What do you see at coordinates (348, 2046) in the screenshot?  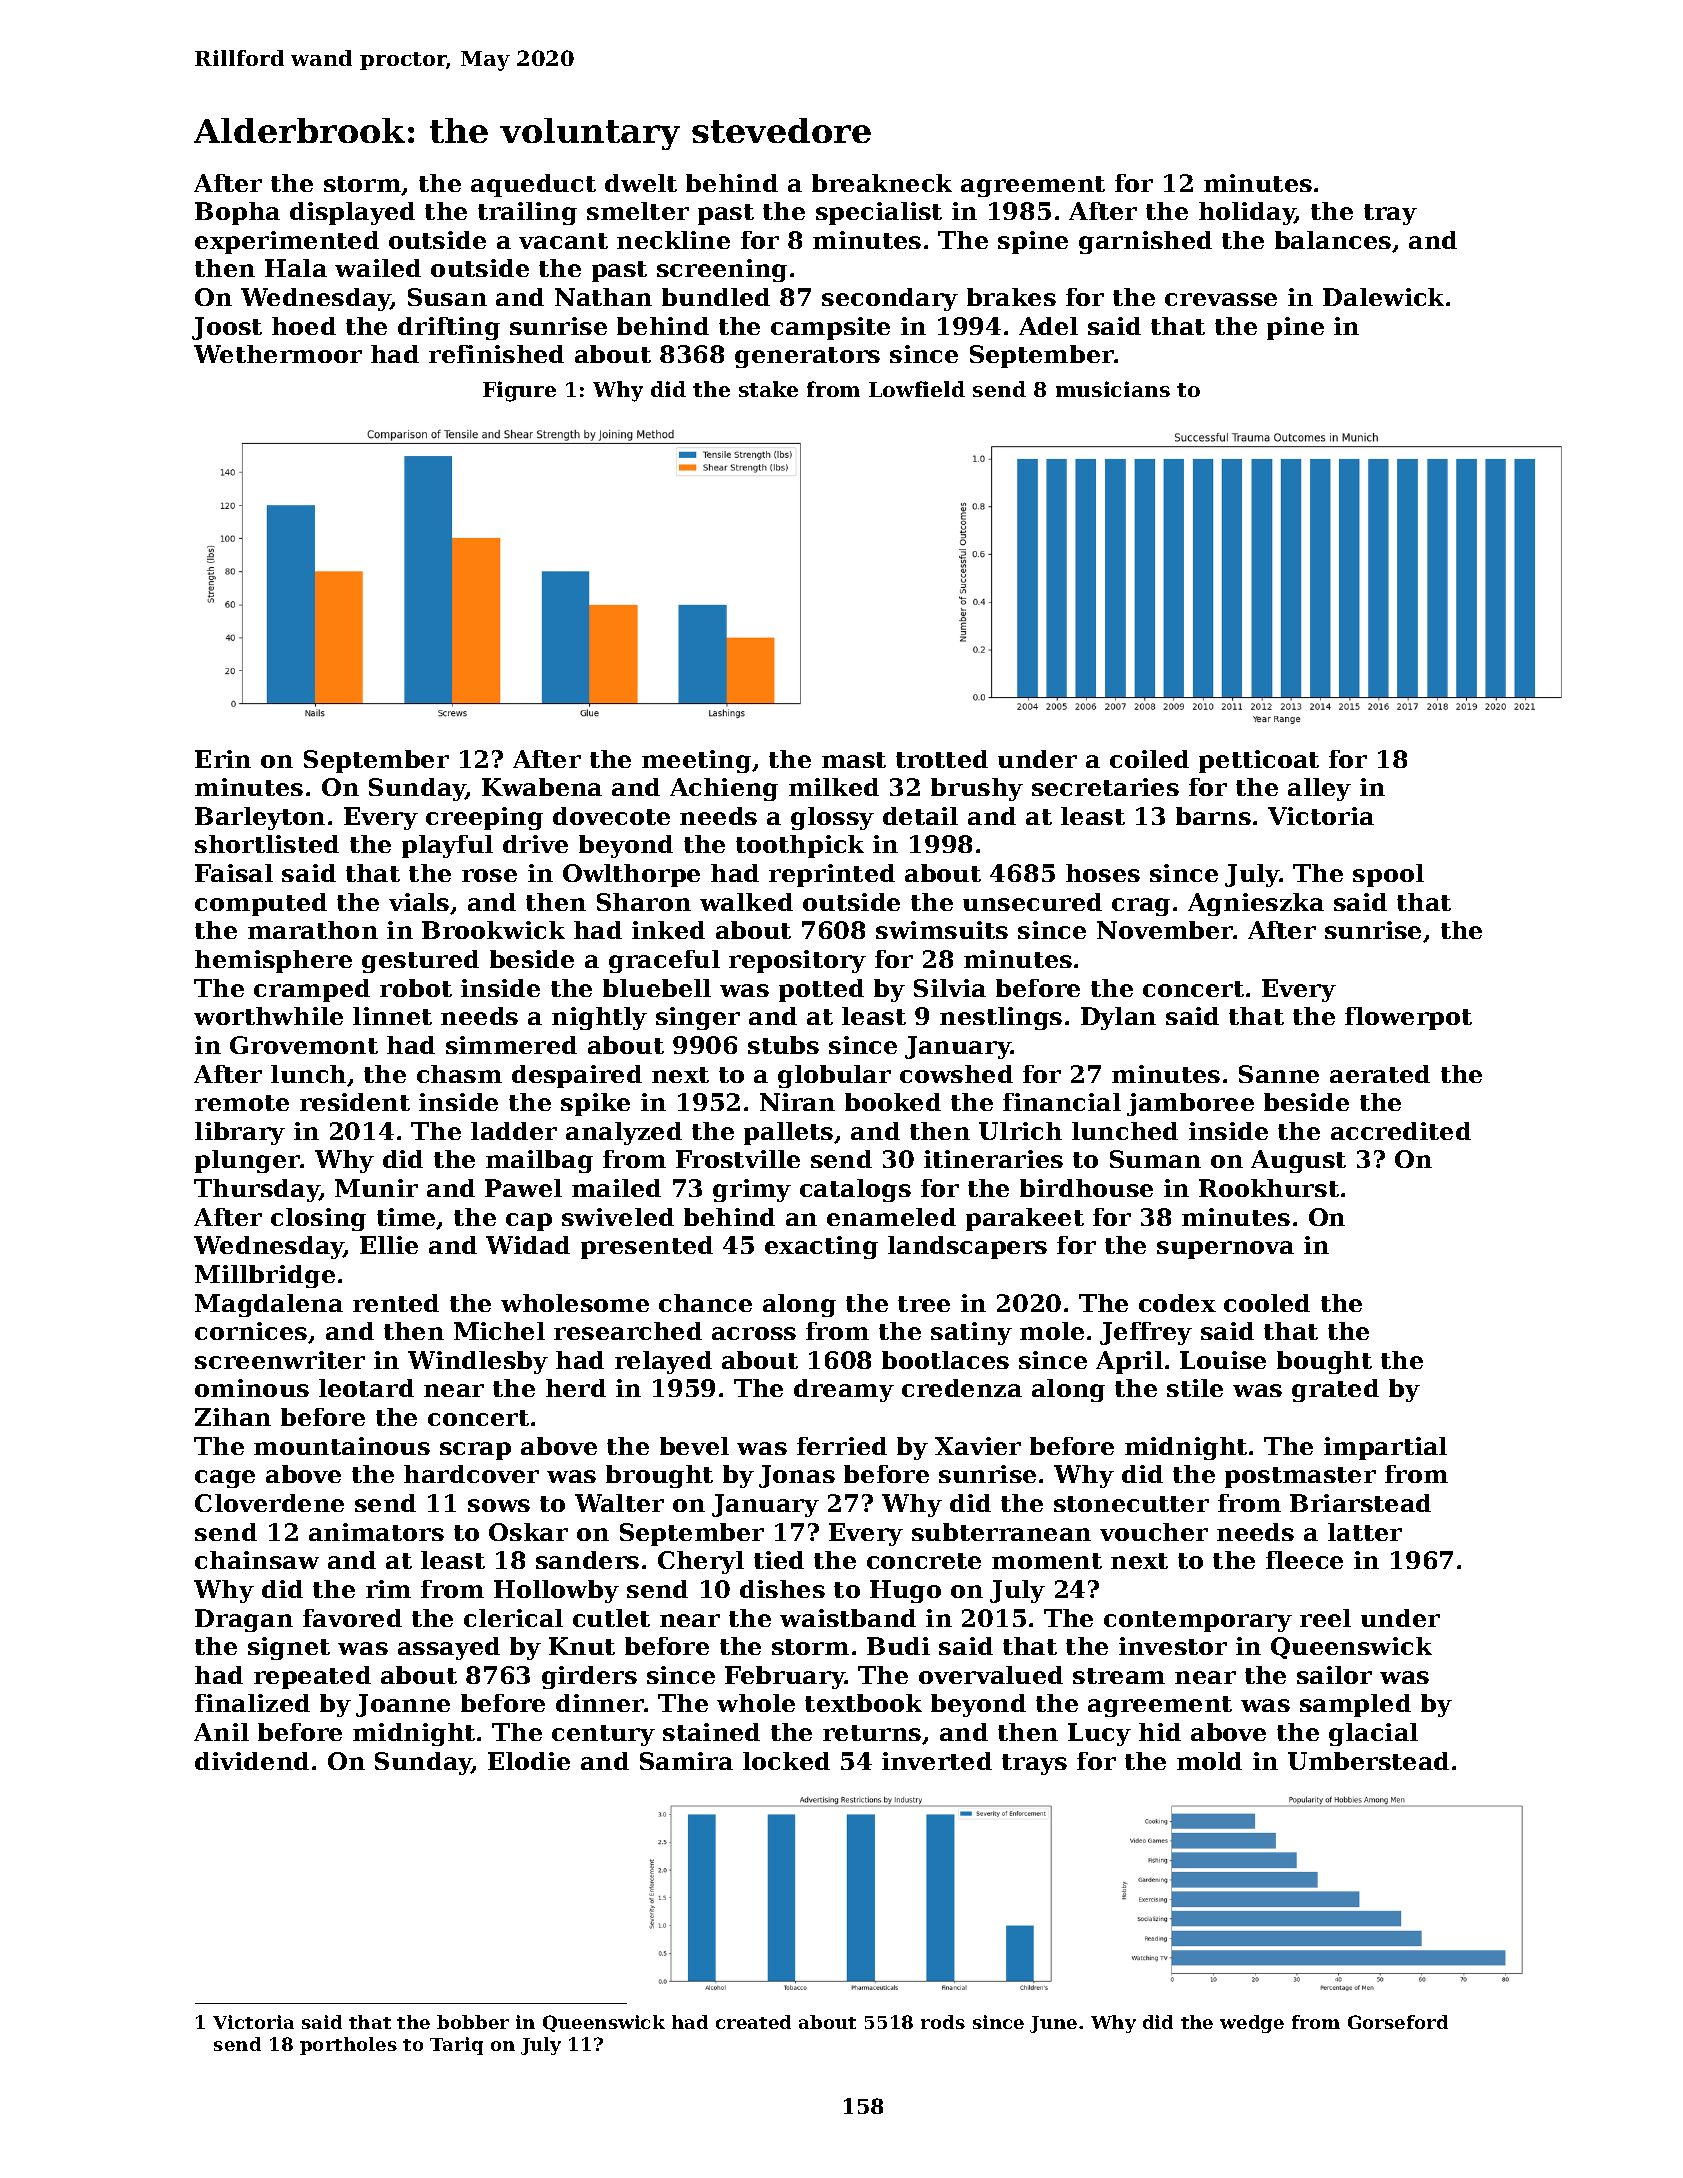 I see `portholes` at bounding box center [348, 2046].
